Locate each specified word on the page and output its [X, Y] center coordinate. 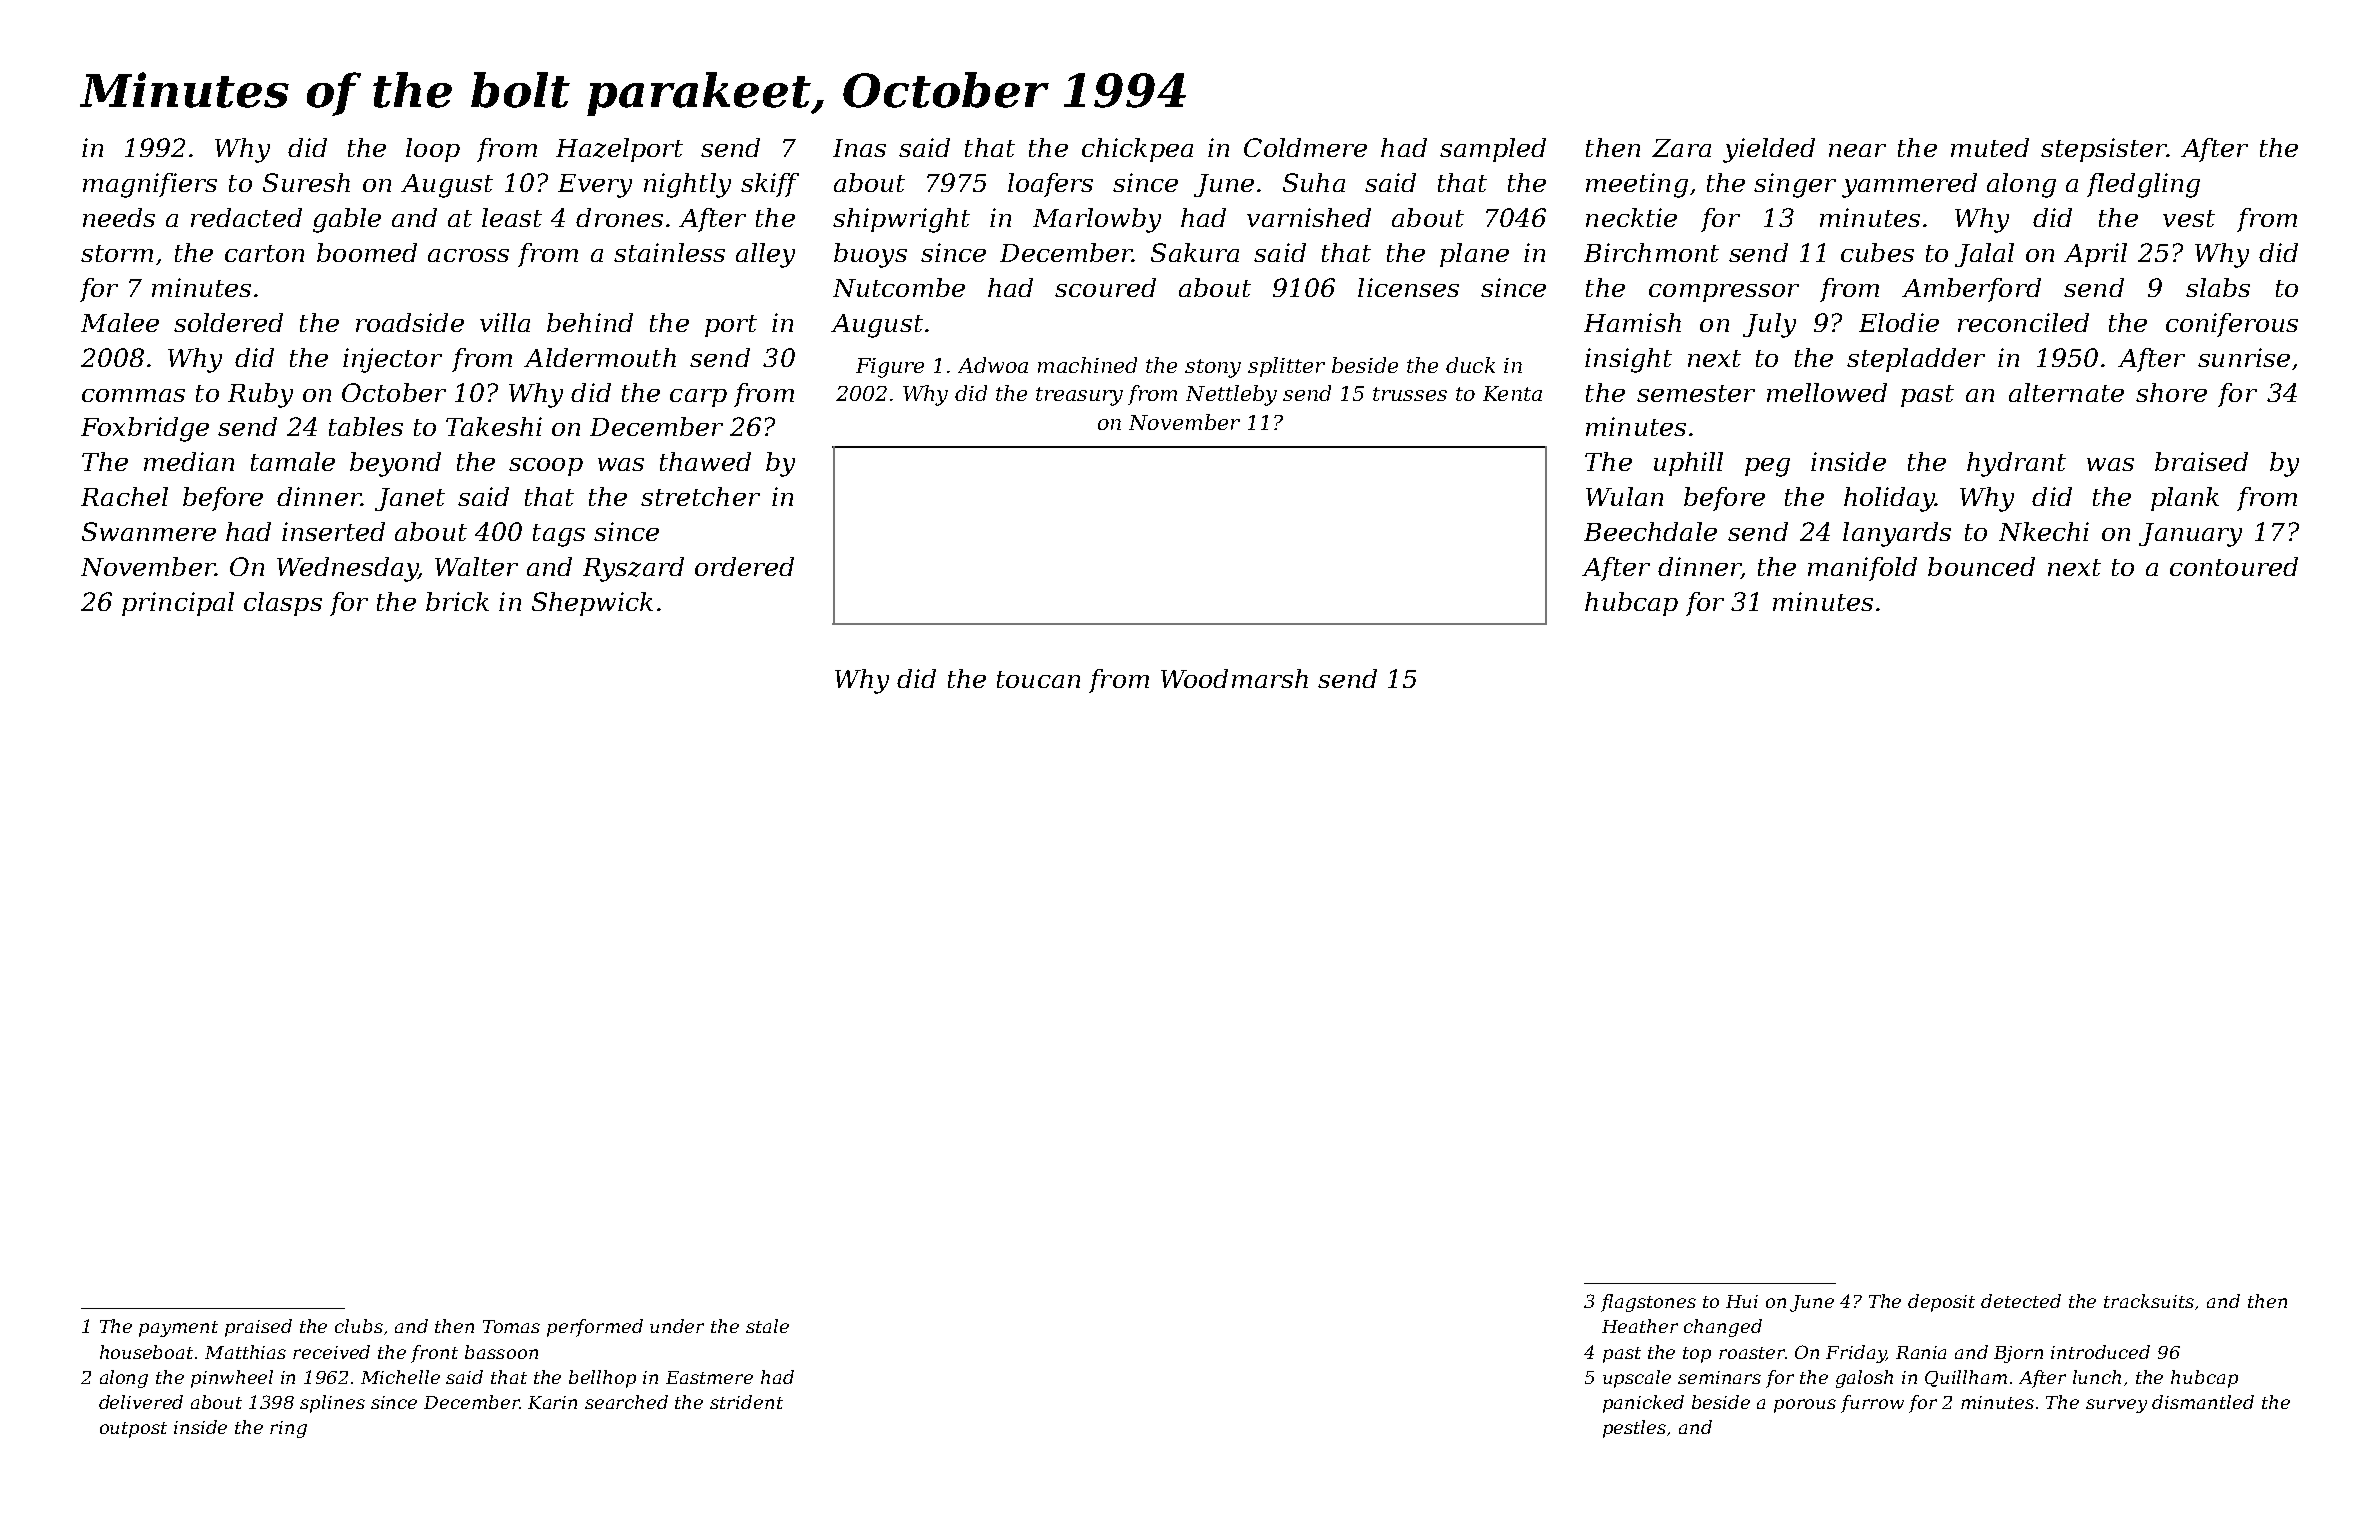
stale [767, 1326]
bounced [1981, 566]
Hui [1742, 1301]
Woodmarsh [1234, 678]
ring [288, 1429]
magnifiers [150, 185]
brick [457, 601]
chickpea [1137, 150]
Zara [1681, 148]
